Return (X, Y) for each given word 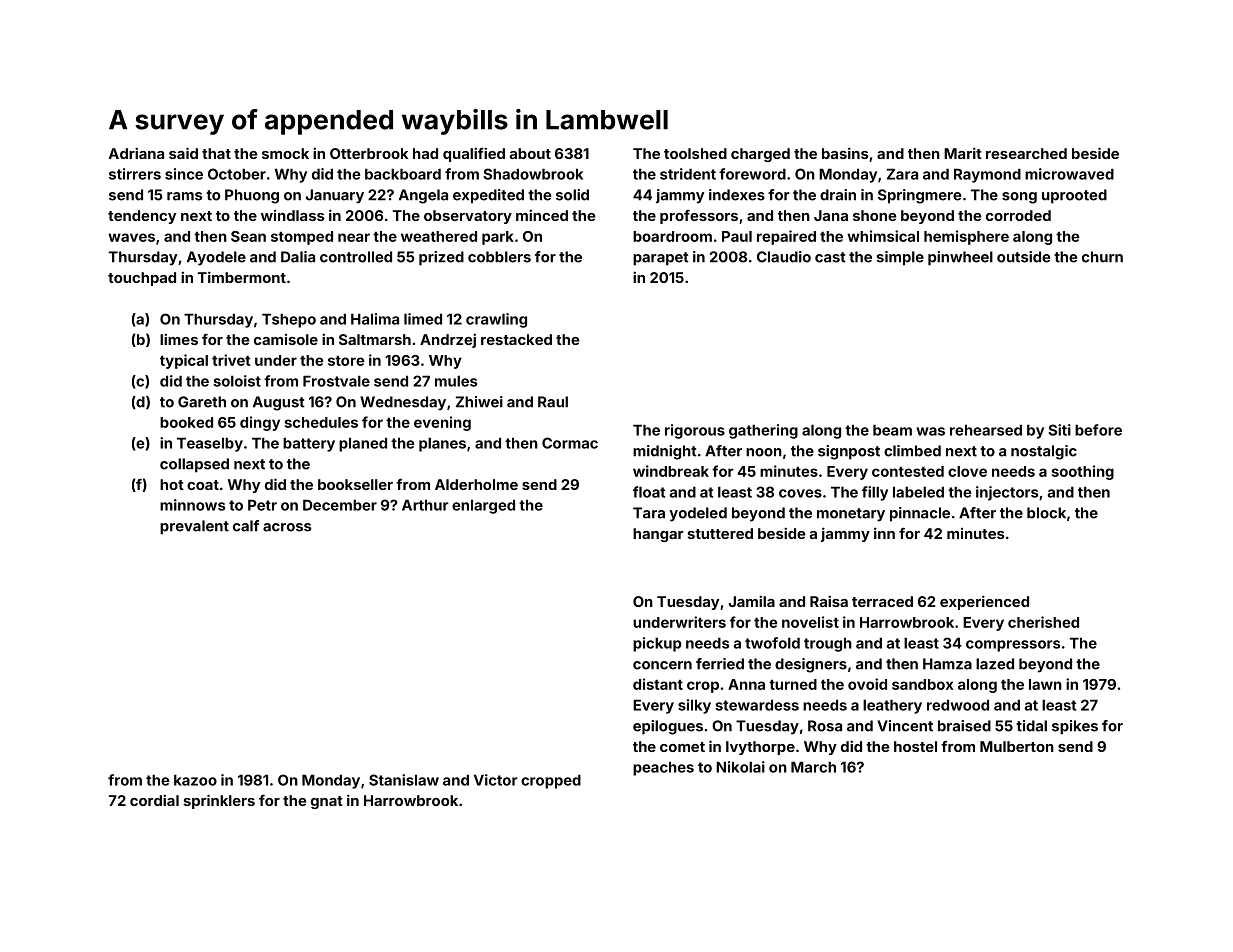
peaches (663, 768)
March (813, 767)
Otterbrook (369, 153)
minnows (192, 505)
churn (1102, 257)
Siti (1059, 430)
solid (572, 195)
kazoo (195, 780)
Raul (553, 402)
